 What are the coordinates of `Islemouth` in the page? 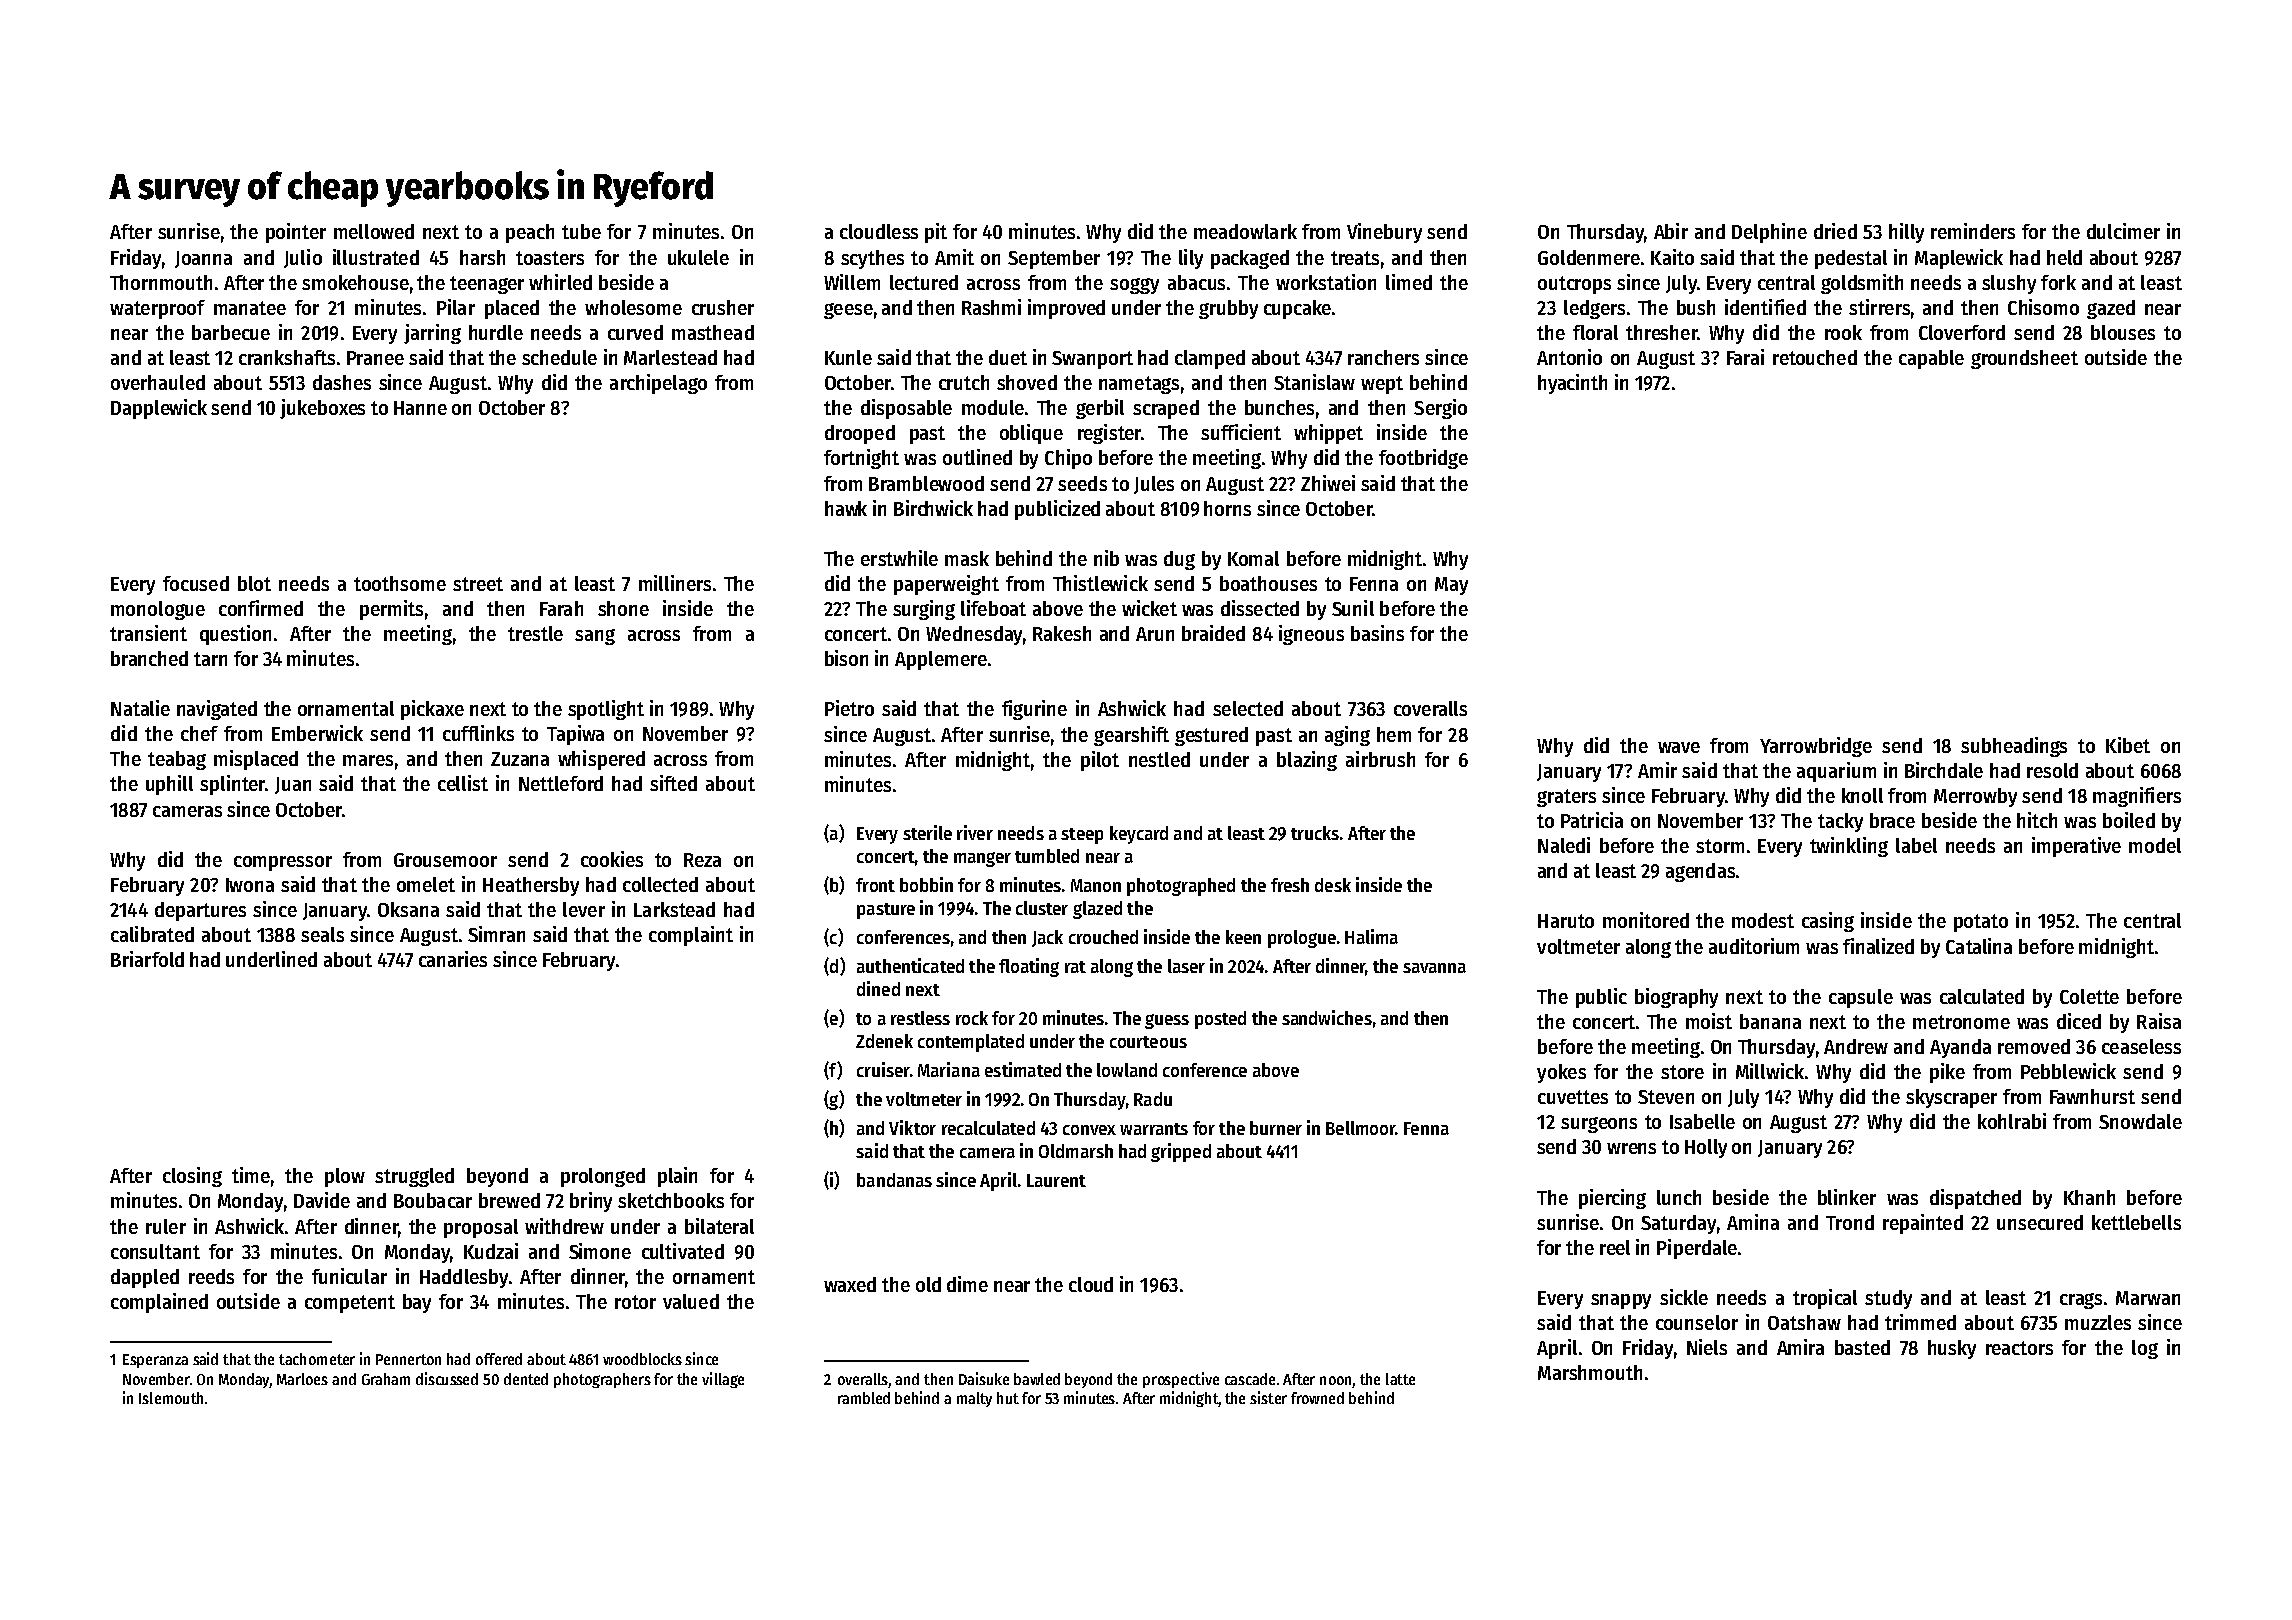 It's located at (171, 1398).
